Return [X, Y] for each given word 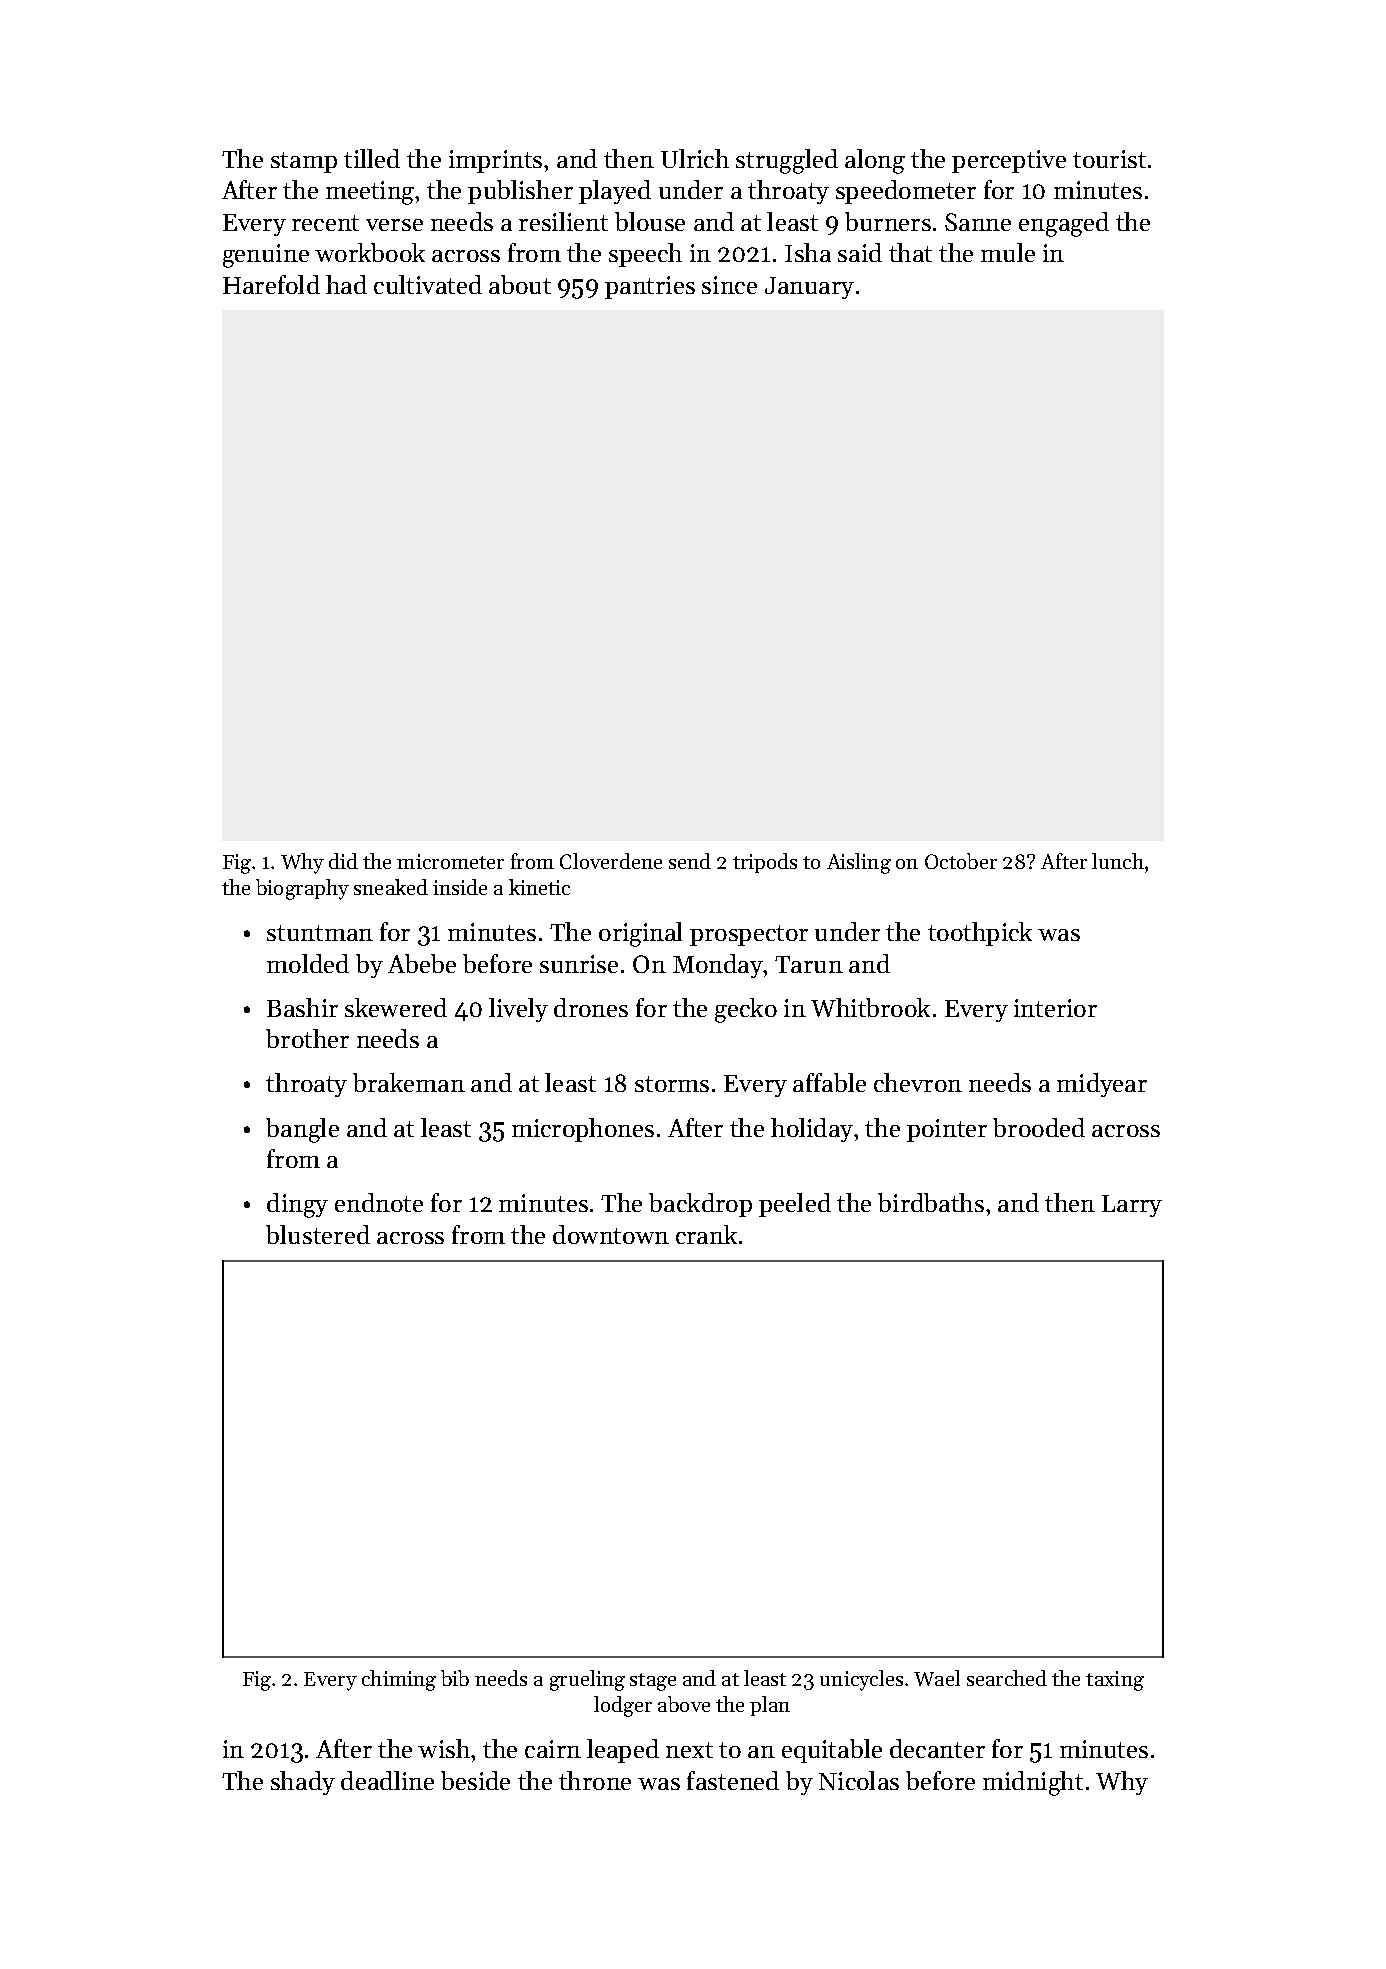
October [961, 861]
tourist [1109, 159]
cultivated [428, 284]
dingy [297, 1205]
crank [706, 1234]
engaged [1064, 224]
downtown [611, 1234]
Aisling [859, 863]
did [343, 861]
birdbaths [931, 1202]
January [809, 288]
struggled [787, 161]
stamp [304, 162]
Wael [937, 1678]
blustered [318, 1234]
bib [455, 1678]
